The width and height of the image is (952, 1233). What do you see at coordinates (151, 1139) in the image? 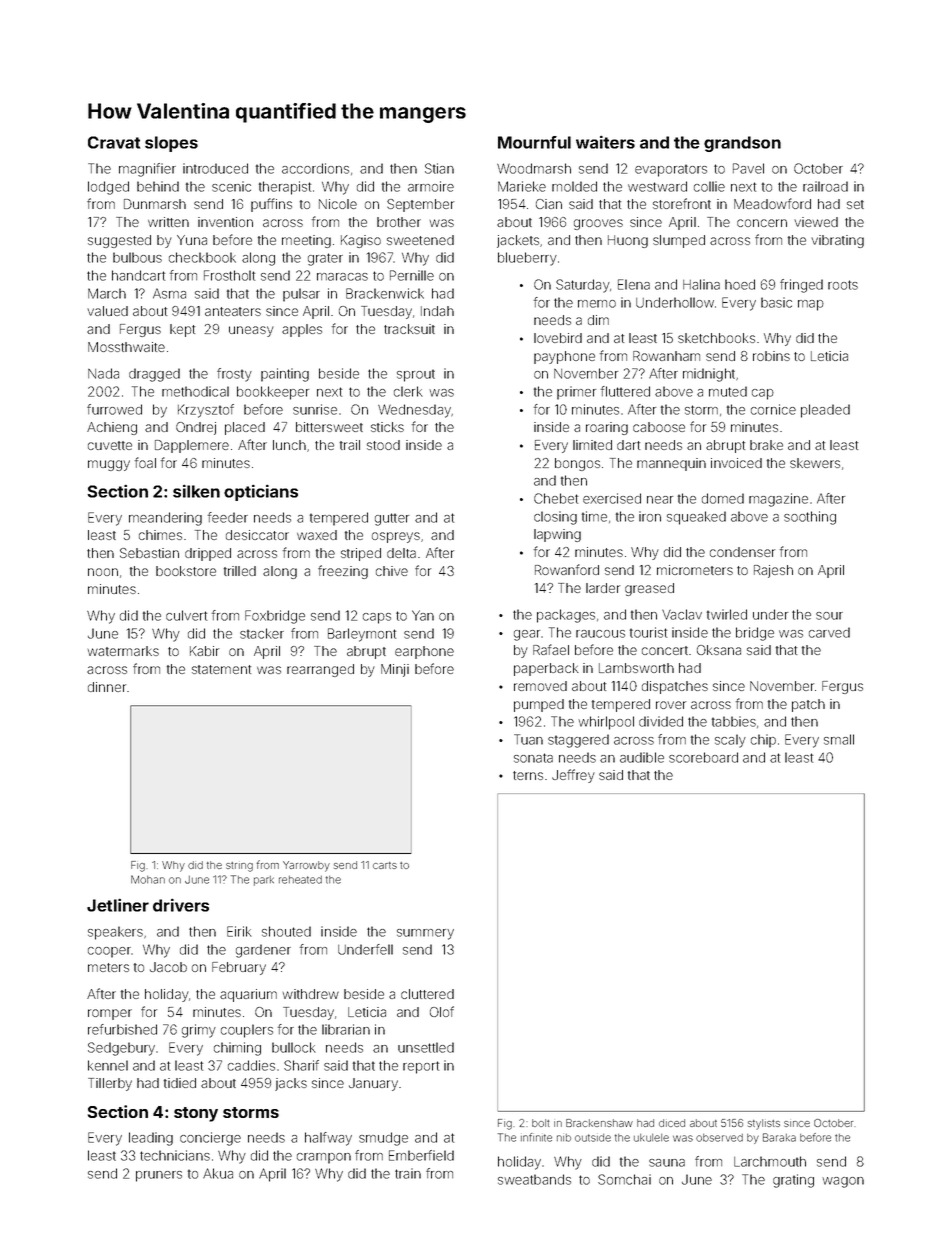
I see `leading` at bounding box center [151, 1139].
